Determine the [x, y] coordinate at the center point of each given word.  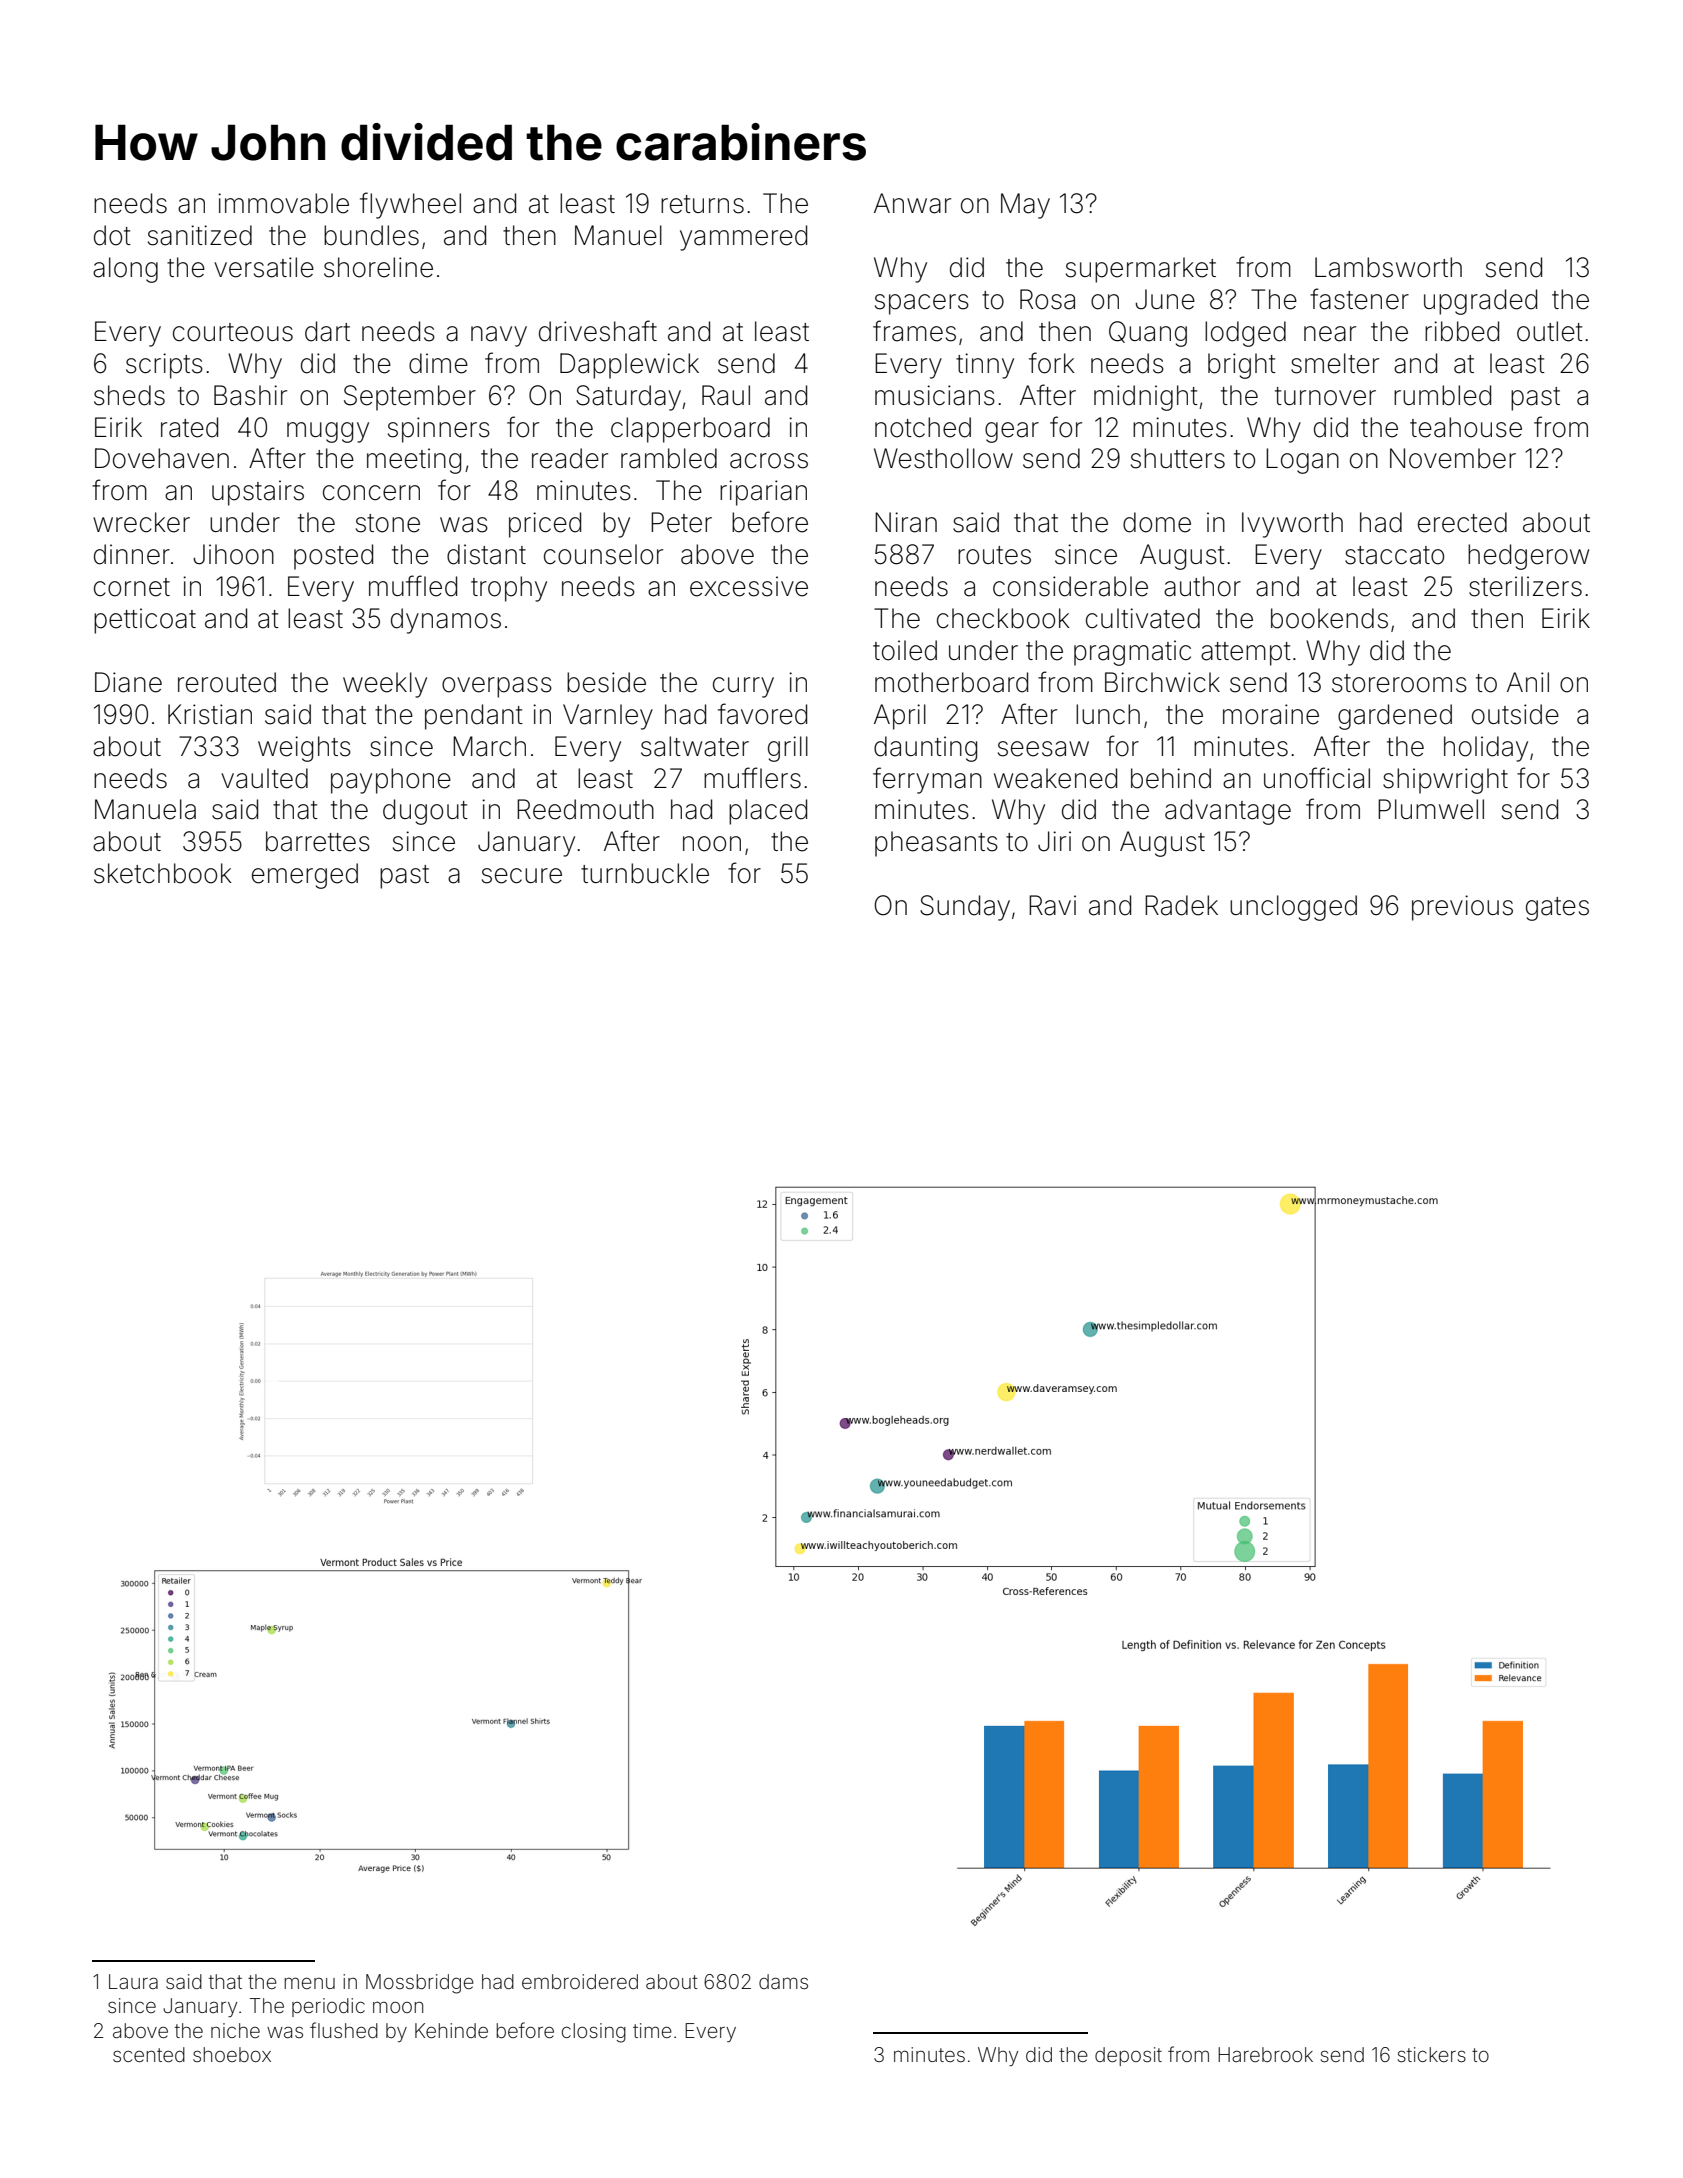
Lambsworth [1388, 267]
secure [522, 876]
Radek [1181, 905]
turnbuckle [645, 873]
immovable [283, 203]
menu [309, 1983]
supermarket [1141, 270]
